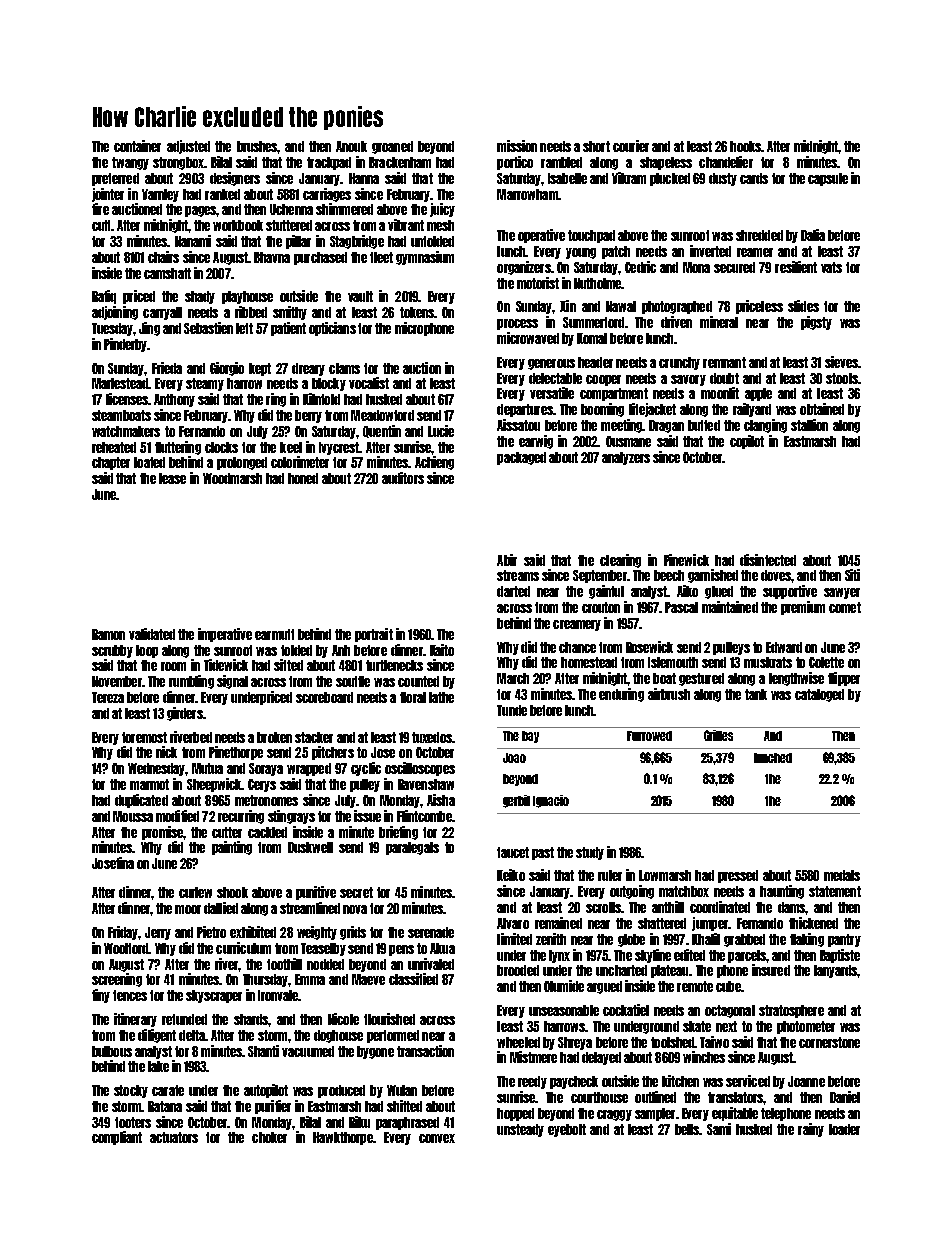 The image size is (952, 1233). I want to click on rainy, so click(811, 1130).
